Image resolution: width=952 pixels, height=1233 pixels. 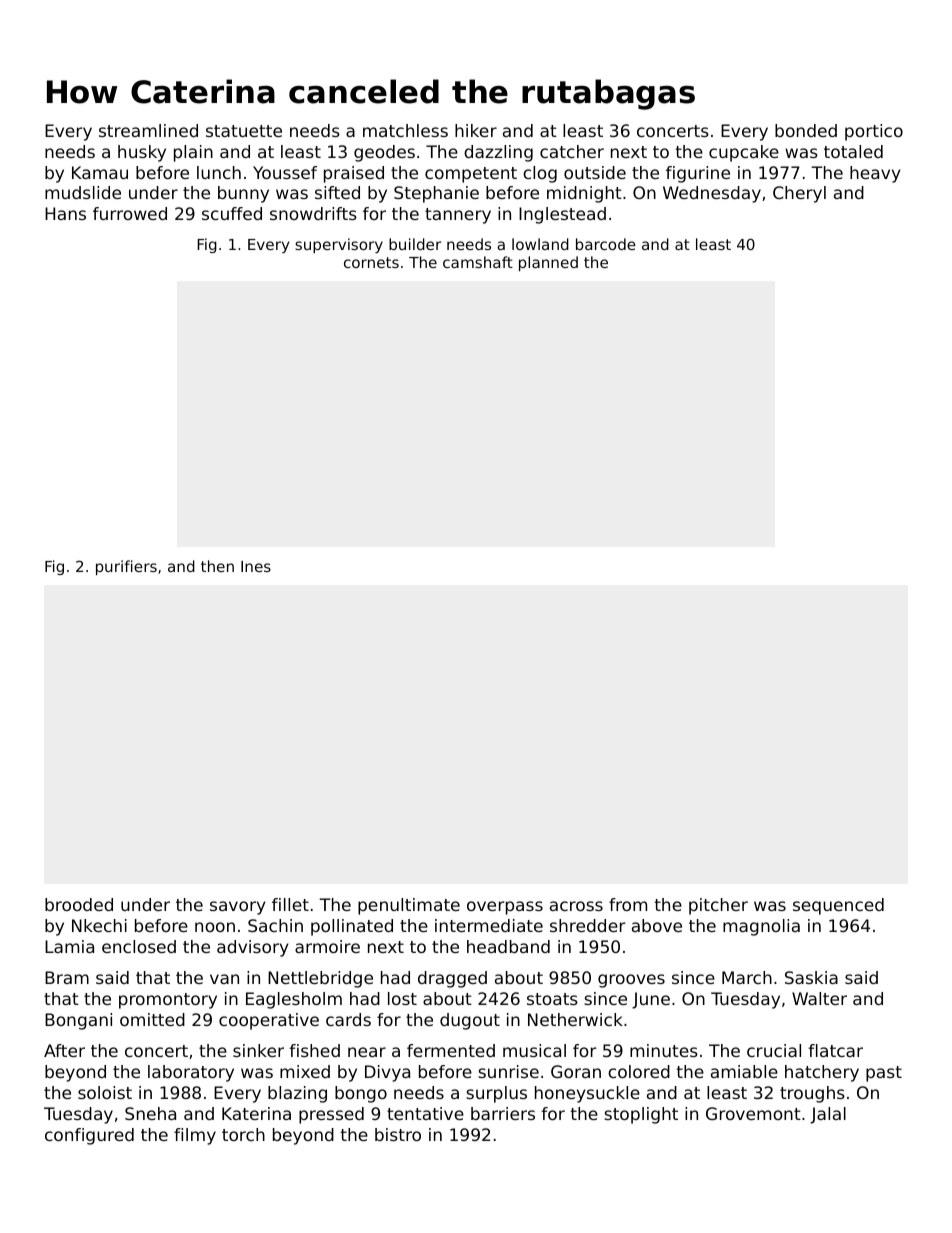 What do you see at coordinates (150, 1113) in the document?
I see `Sneha` at bounding box center [150, 1113].
